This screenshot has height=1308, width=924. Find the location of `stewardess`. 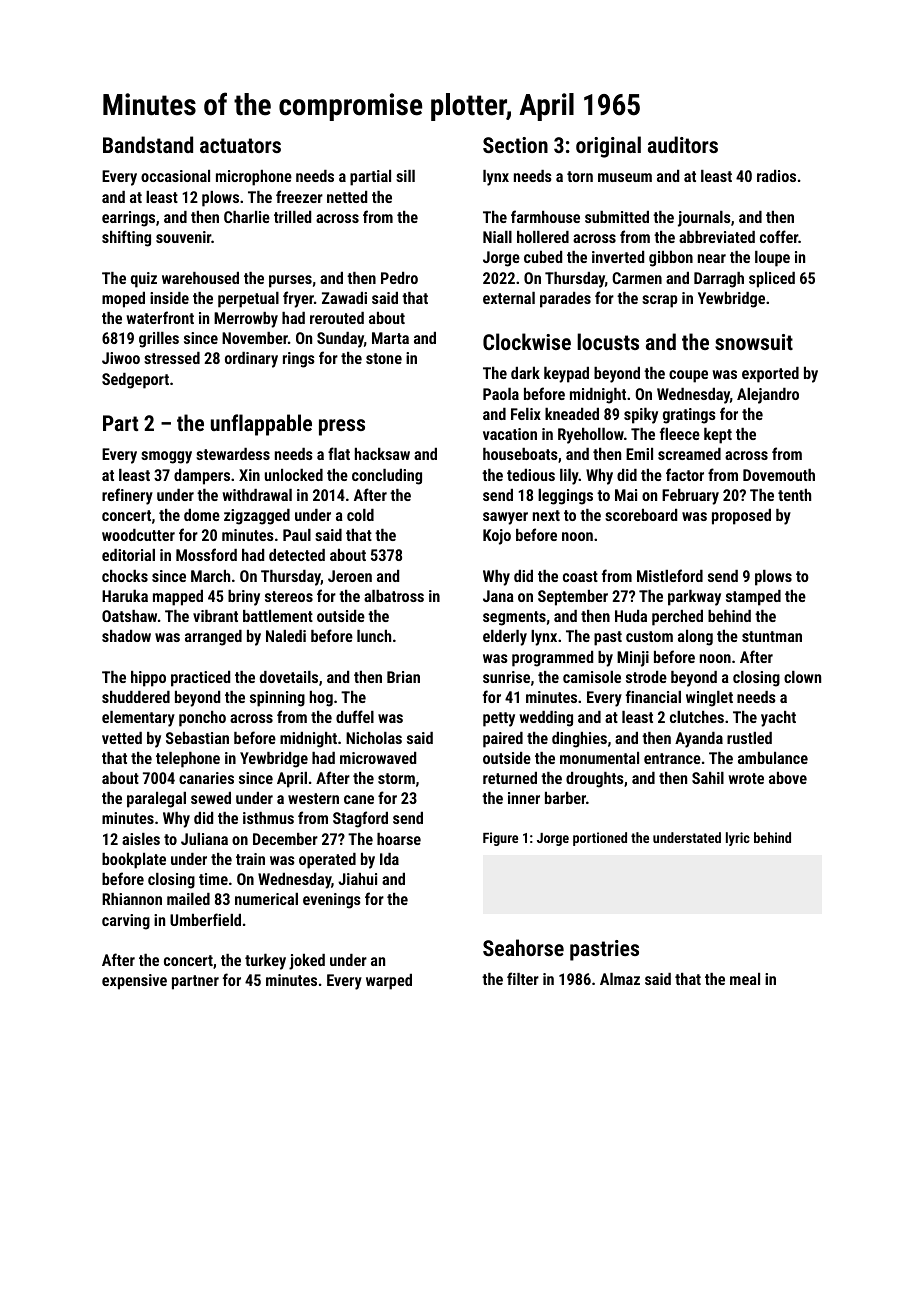

stewardess is located at coordinates (233, 454).
